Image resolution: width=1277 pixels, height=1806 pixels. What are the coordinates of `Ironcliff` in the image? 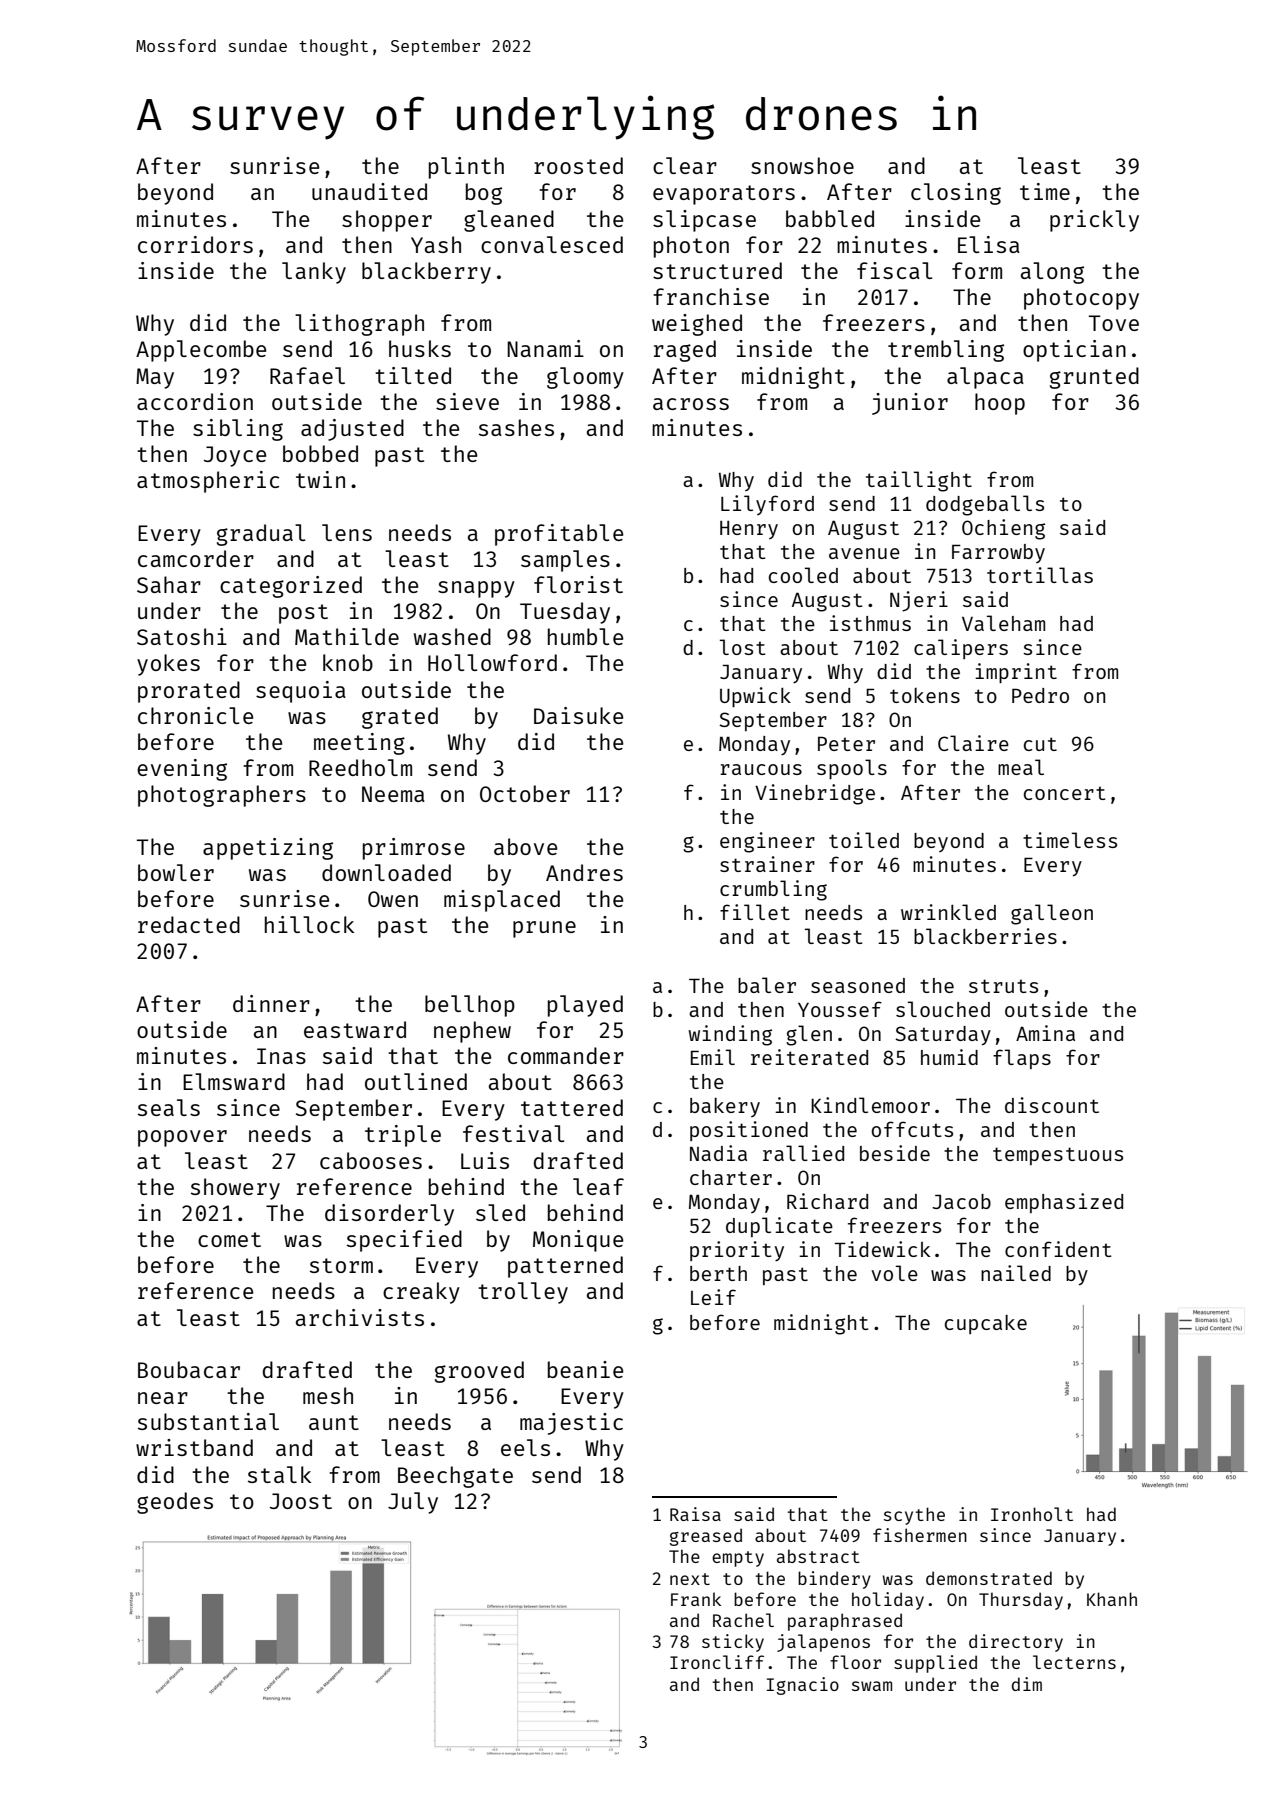 It's located at (717, 1662).
